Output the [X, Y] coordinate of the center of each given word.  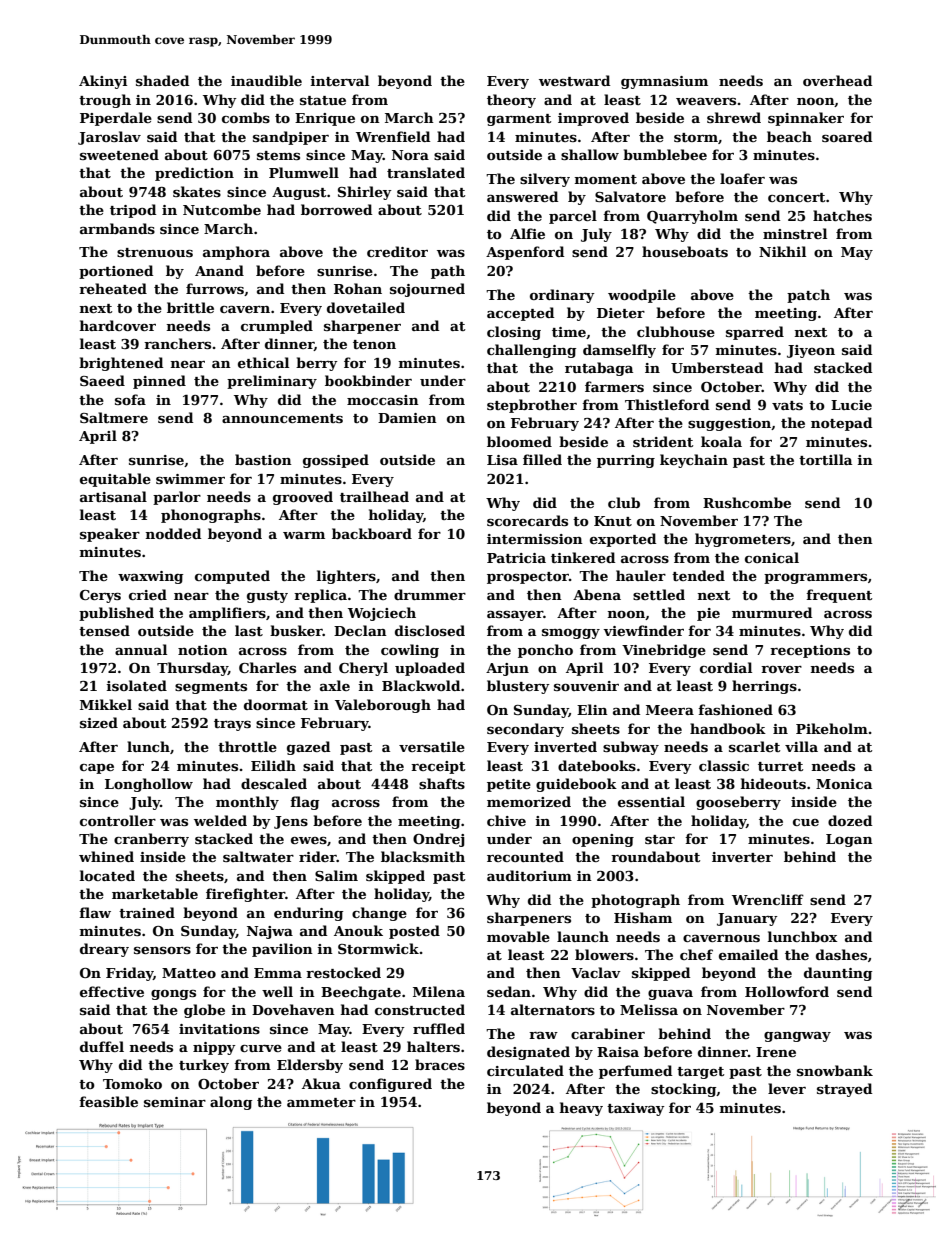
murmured [772, 612]
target [700, 1073]
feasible [108, 1101]
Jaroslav [109, 138]
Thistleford [667, 404]
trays [232, 725]
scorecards [527, 520]
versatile [432, 746]
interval [340, 80]
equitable [115, 480]
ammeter [321, 1102]
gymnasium [664, 82]
